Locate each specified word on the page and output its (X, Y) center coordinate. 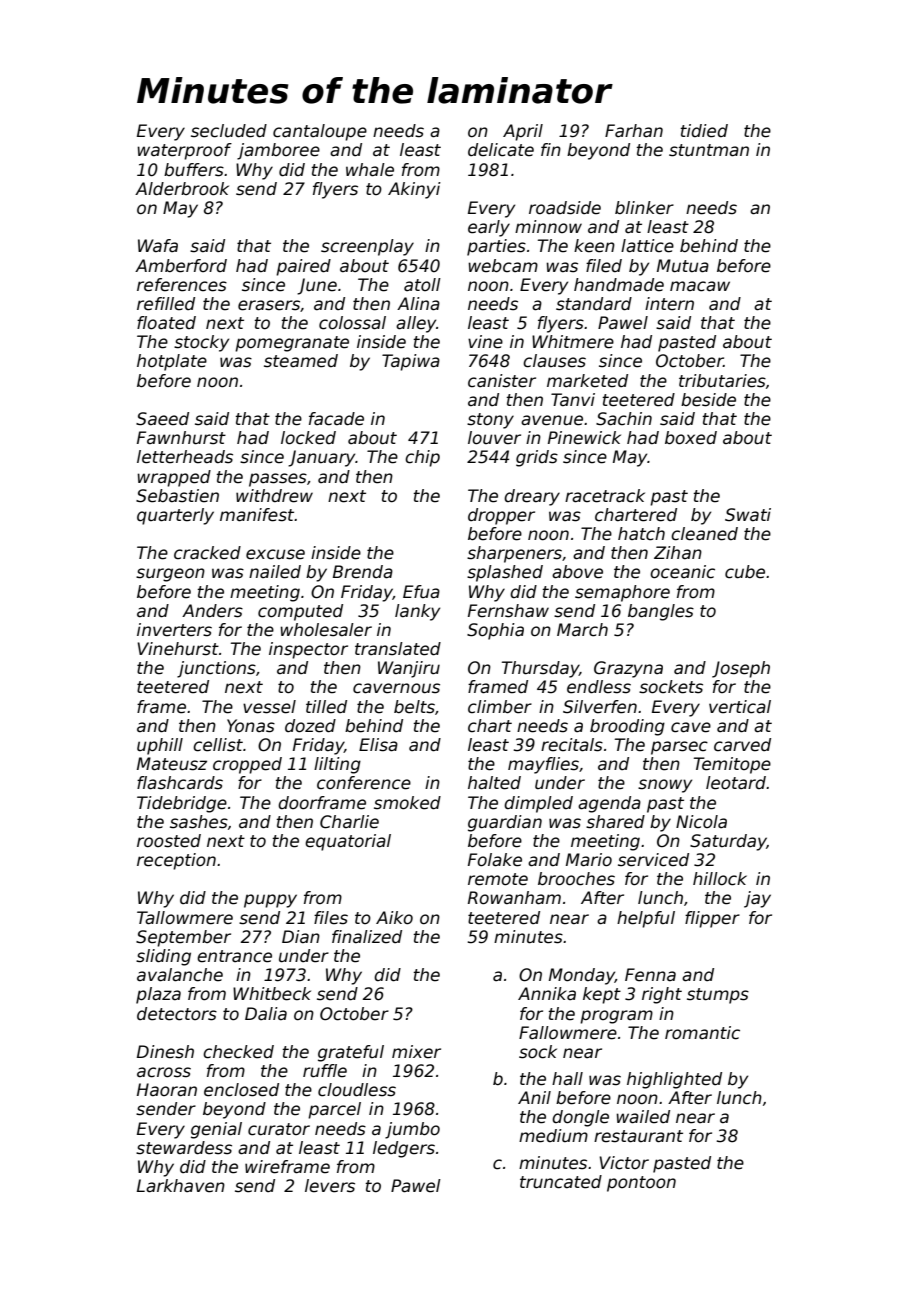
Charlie (349, 822)
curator (279, 1129)
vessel (269, 707)
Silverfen (600, 707)
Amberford (181, 266)
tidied (704, 131)
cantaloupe (320, 132)
